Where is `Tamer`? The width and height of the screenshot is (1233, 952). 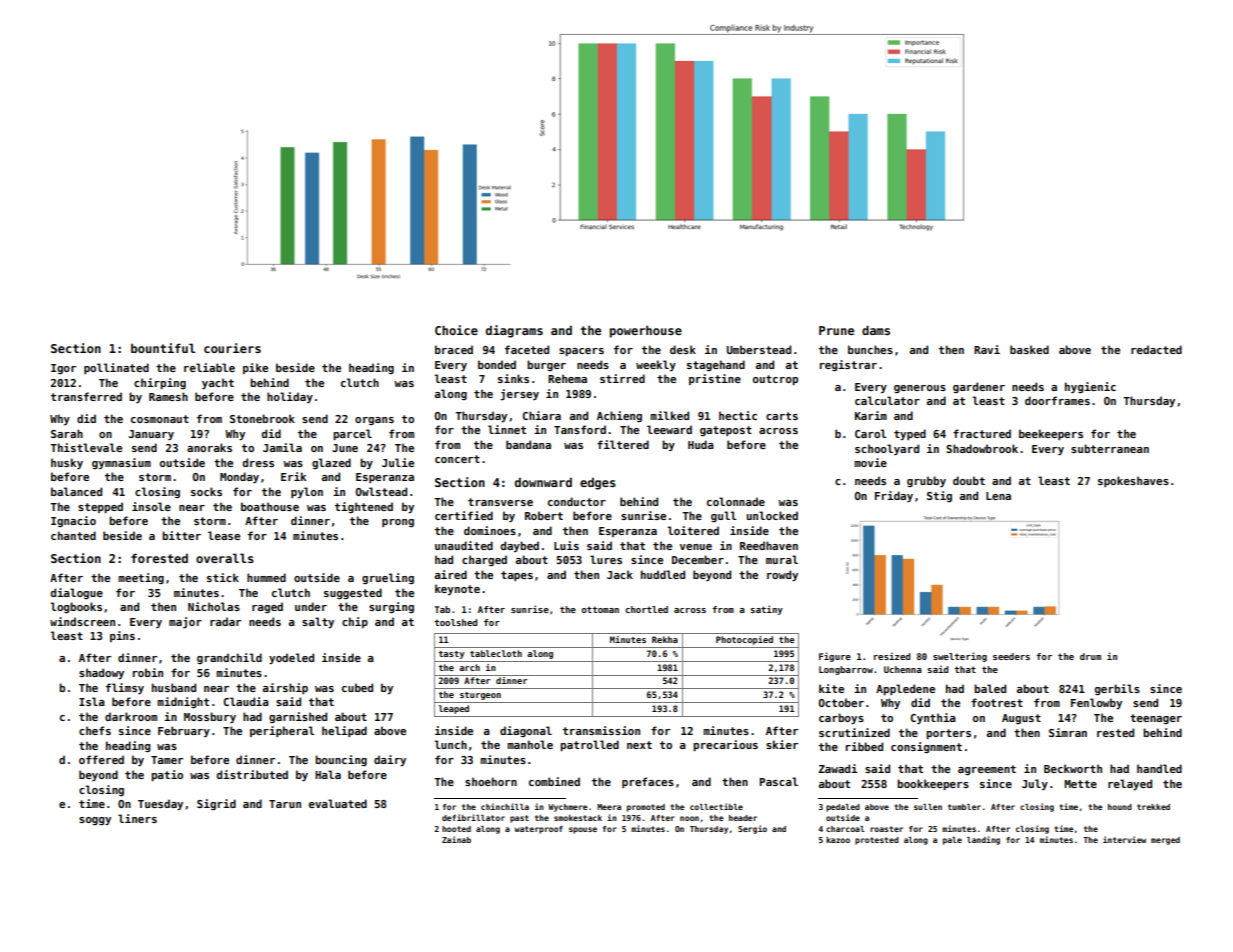 Tamer is located at coordinates (167, 760).
